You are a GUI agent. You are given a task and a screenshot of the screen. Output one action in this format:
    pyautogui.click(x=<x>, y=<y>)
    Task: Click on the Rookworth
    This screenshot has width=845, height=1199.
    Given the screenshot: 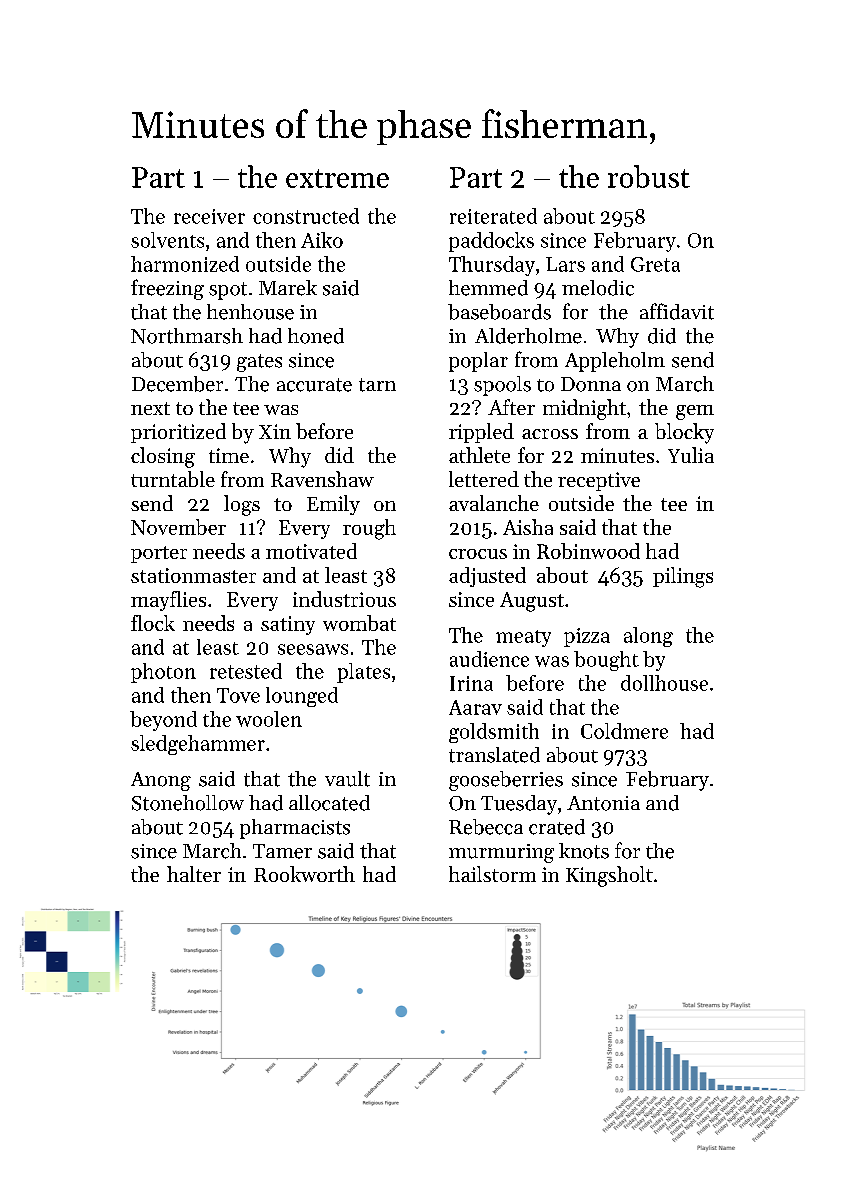 What is the action you would take?
    pyautogui.click(x=304, y=874)
